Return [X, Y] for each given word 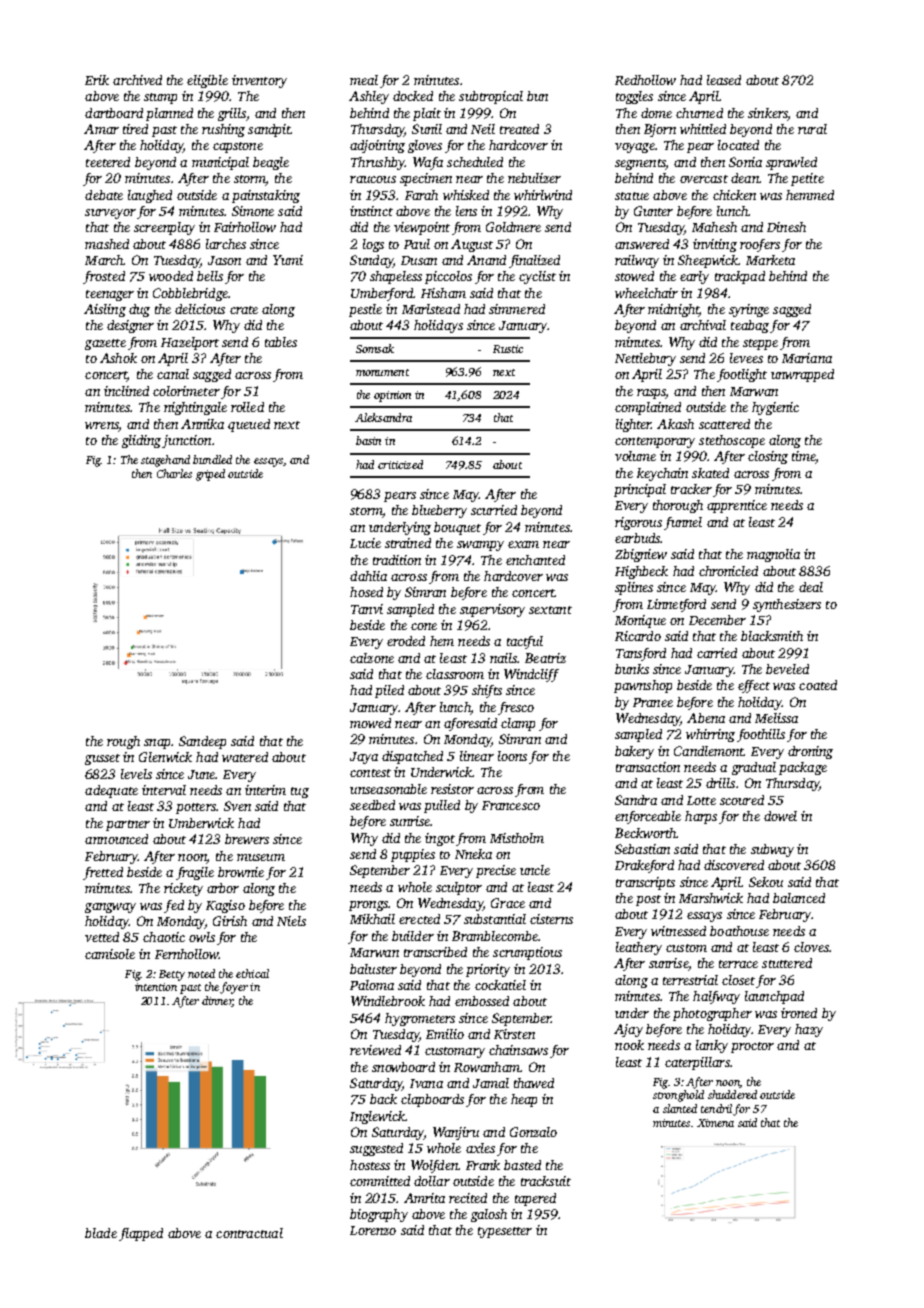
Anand [486, 260]
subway [772, 850]
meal [364, 80]
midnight [673, 310]
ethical [252, 973]
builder [413, 936]
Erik [97, 80]
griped [210, 475]
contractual [249, 1233]
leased [724, 80]
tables [281, 342]
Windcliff [531, 675]
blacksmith [772, 636]
